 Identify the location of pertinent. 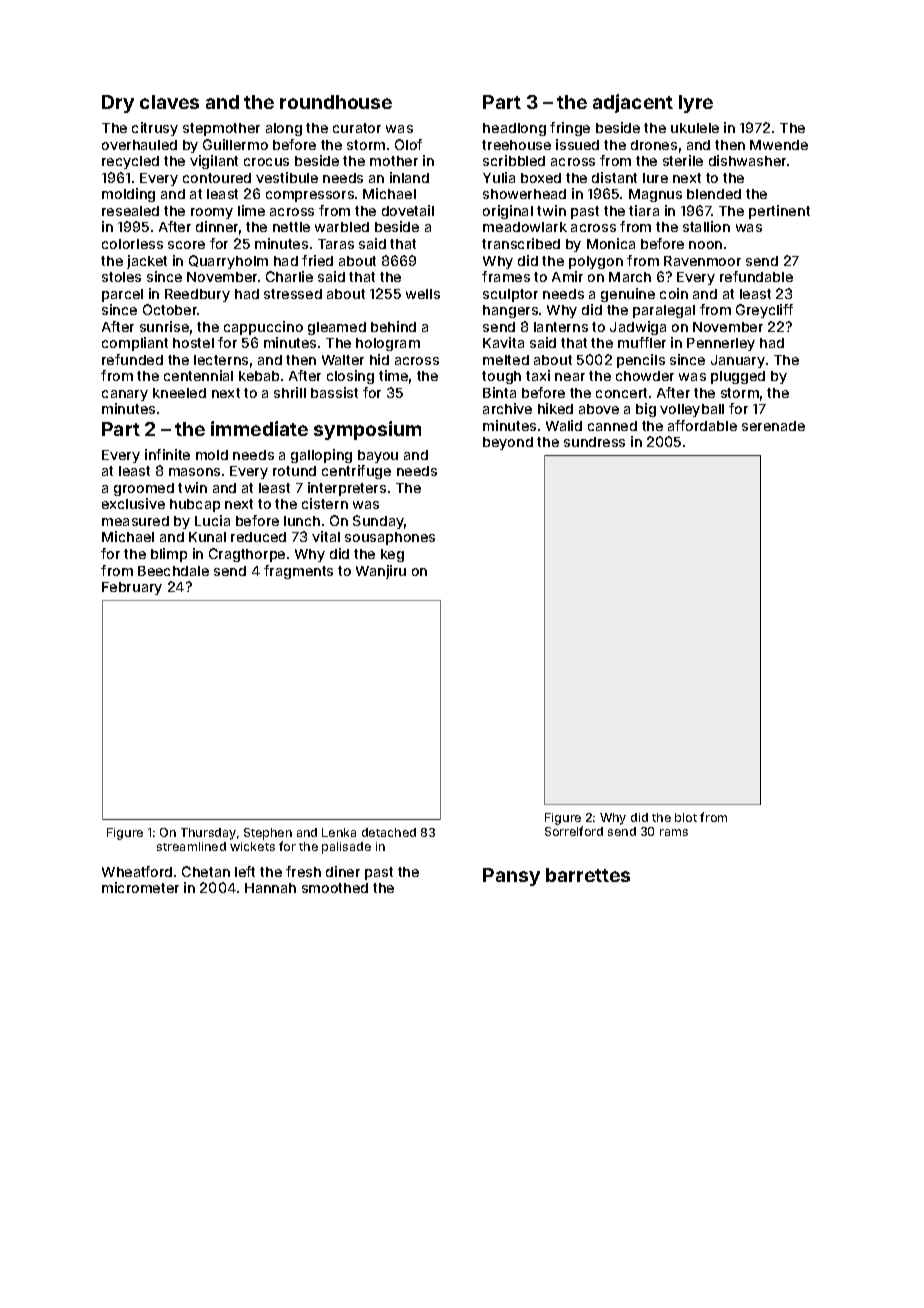
(779, 212).
